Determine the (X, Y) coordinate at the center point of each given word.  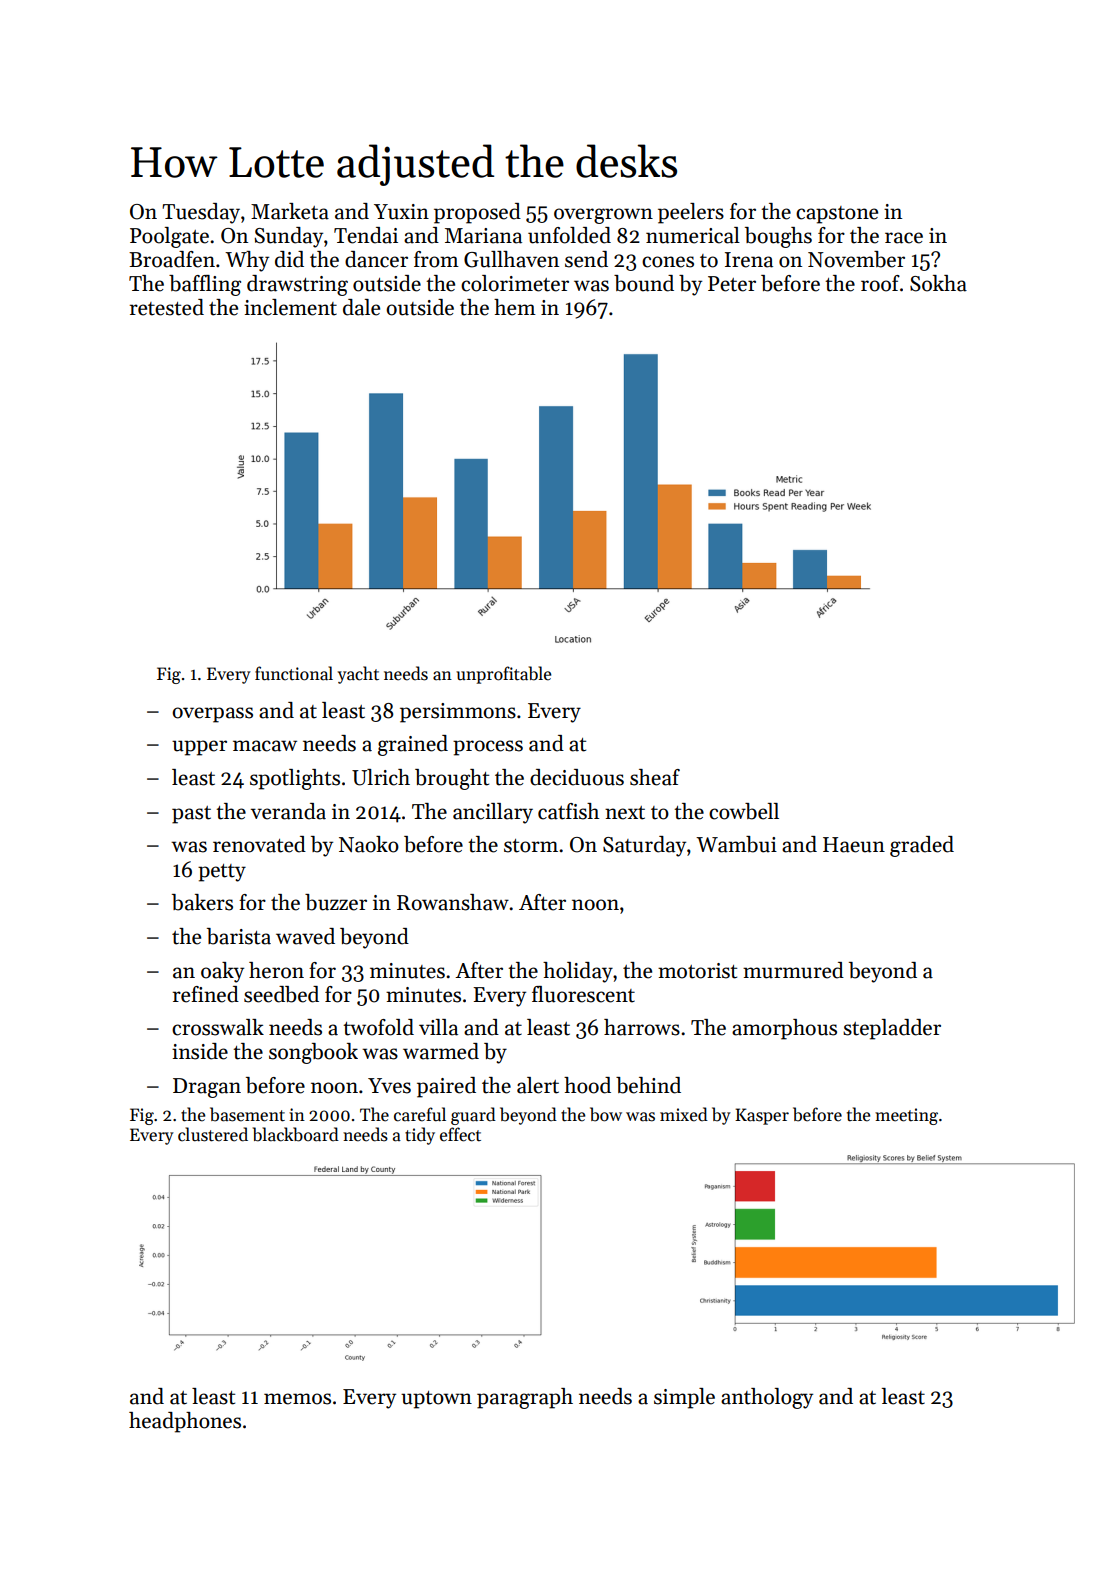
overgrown (603, 216)
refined (206, 994)
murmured (793, 970)
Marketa (290, 211)
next (625, 813)
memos (297, 1399)
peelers (691, 213)
